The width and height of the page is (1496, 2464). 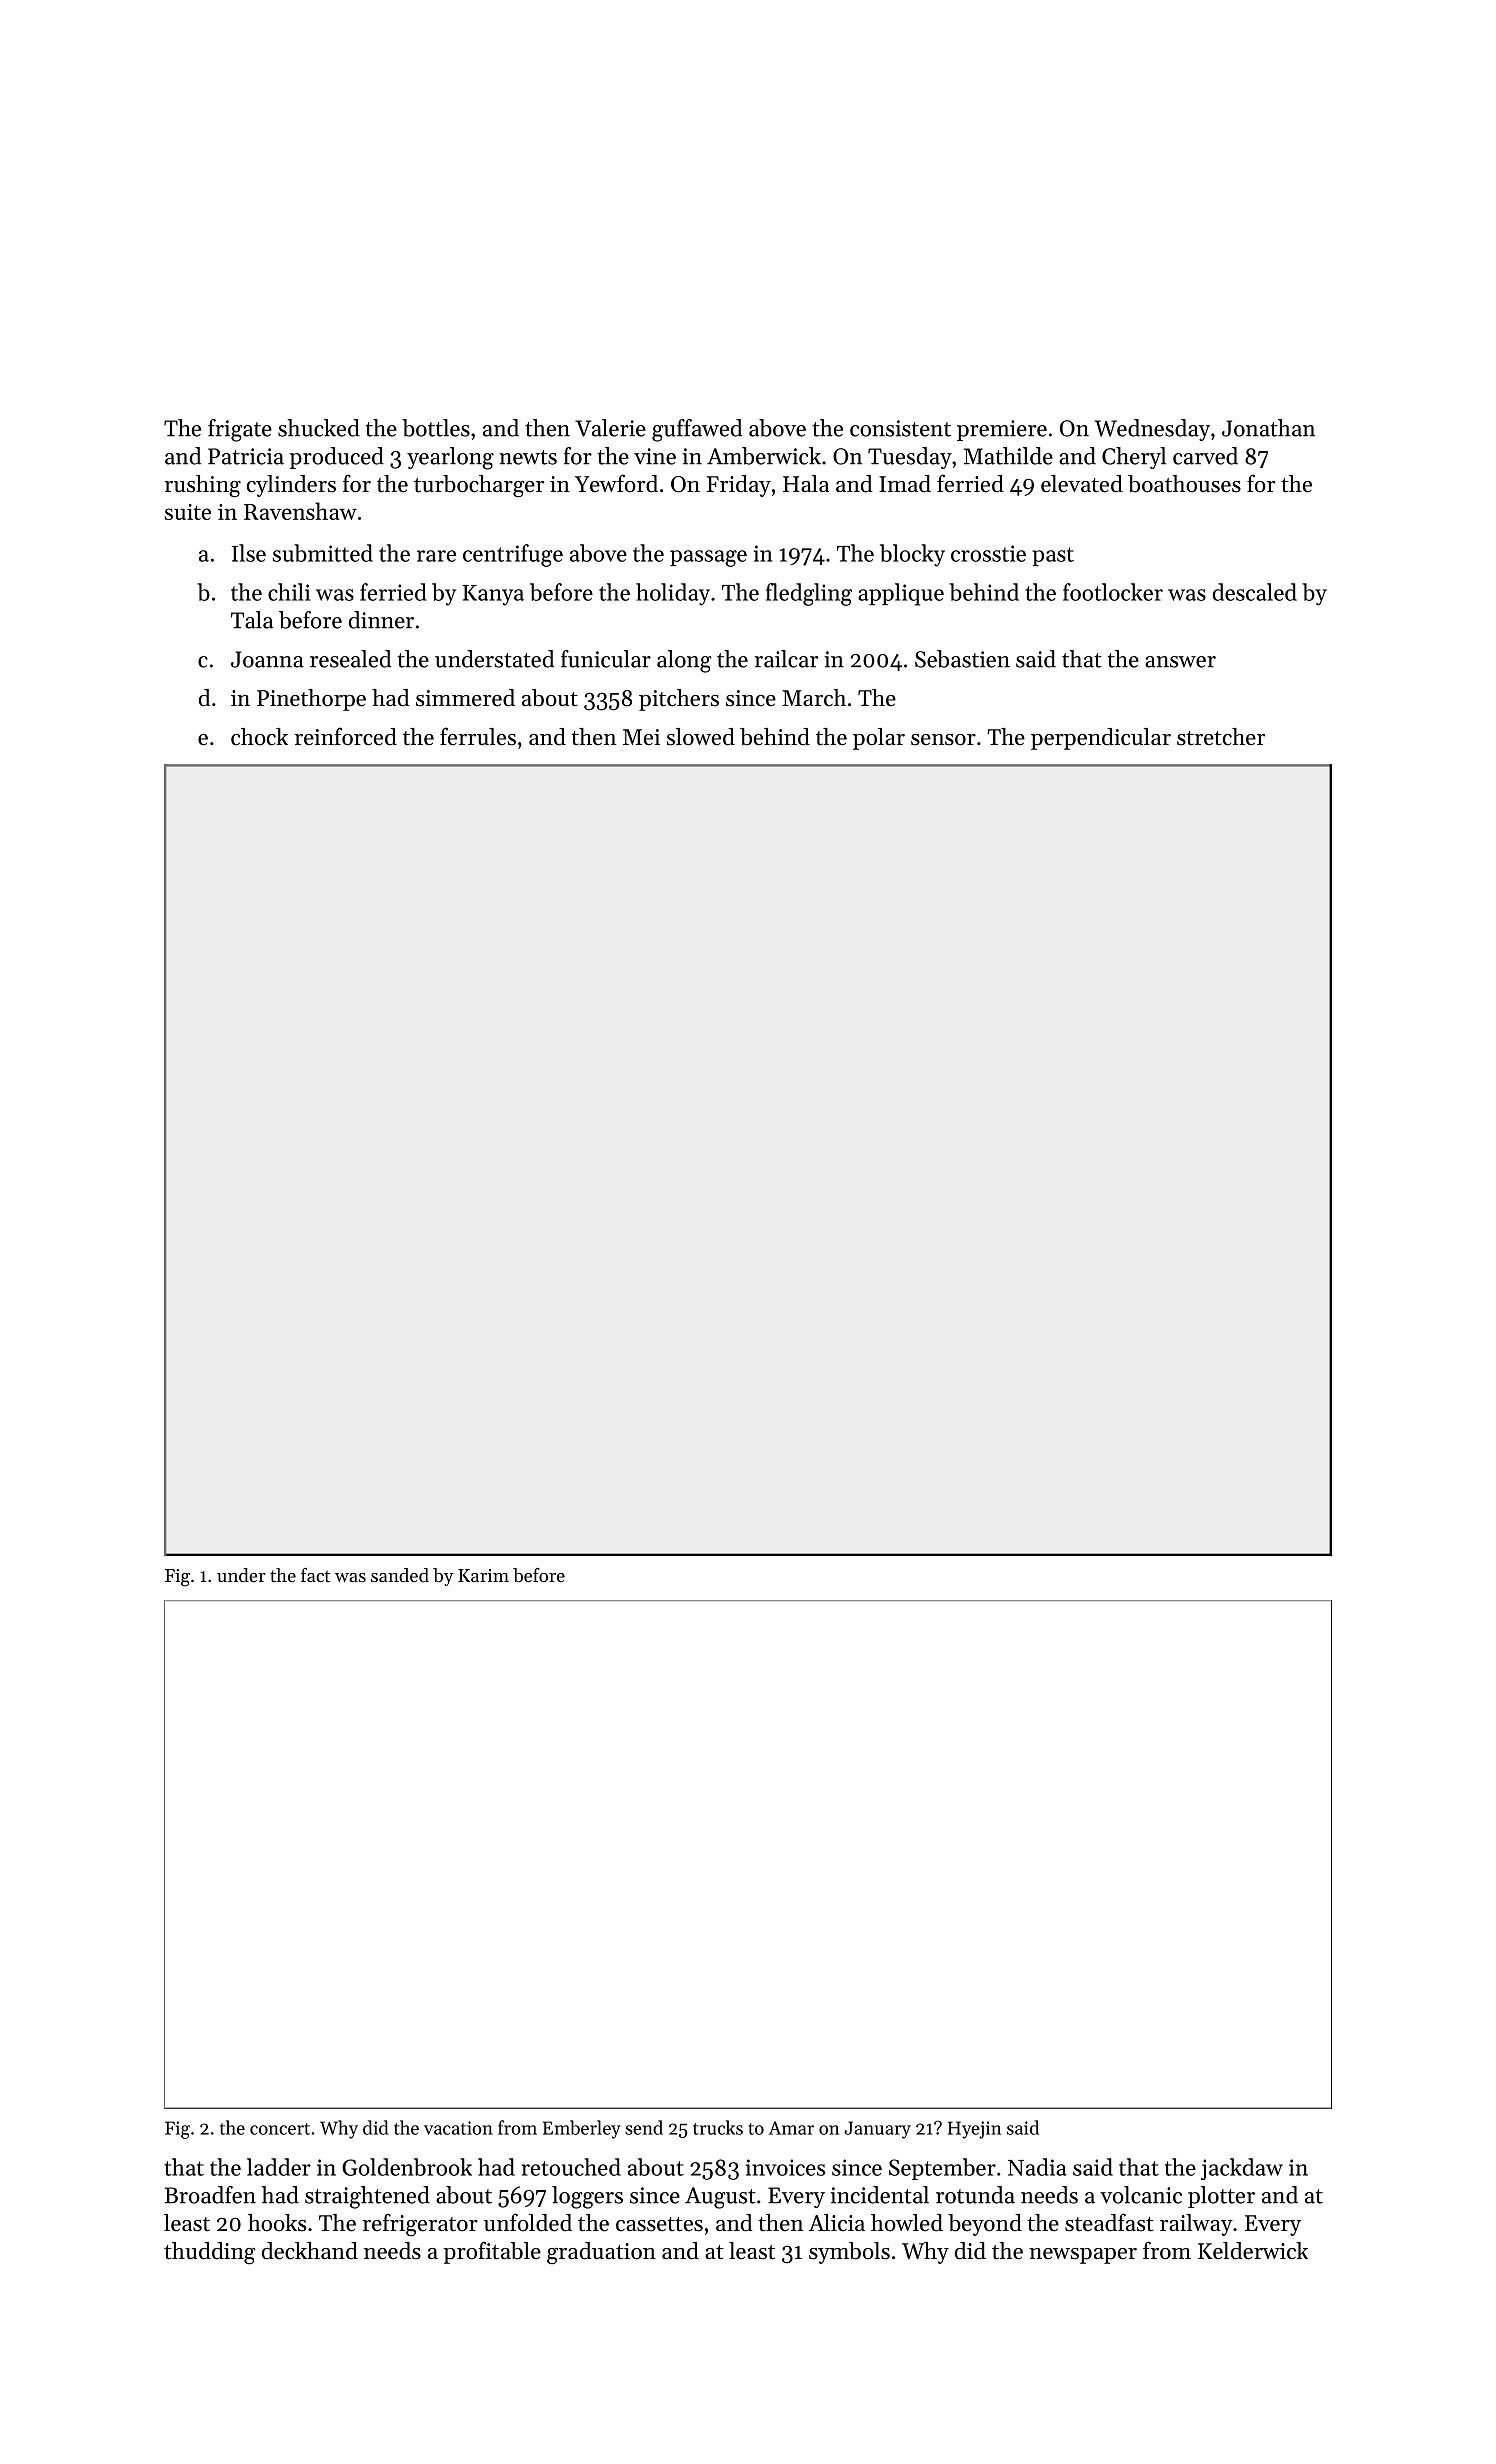 What do you see at coordinates (400, 1575) in the page?
I see `sanded` at bounding box center [400, 1575].
